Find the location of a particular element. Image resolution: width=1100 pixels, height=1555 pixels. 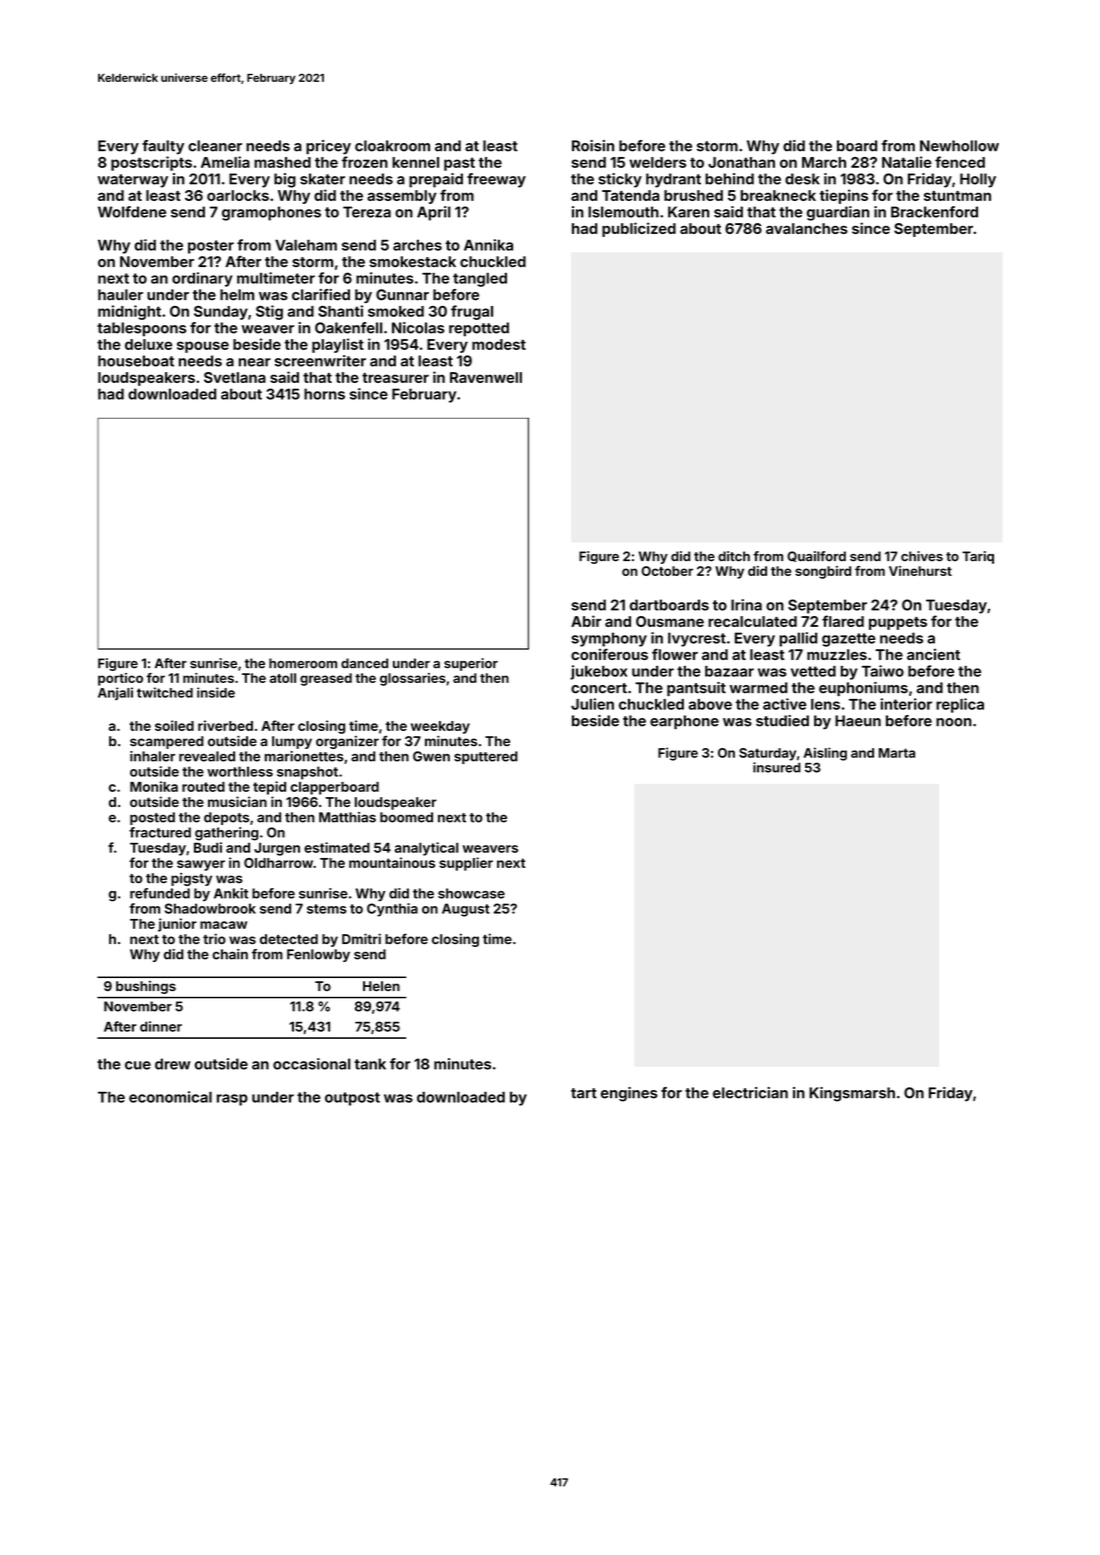

Brackenford is located at coordinates (934, 212).
